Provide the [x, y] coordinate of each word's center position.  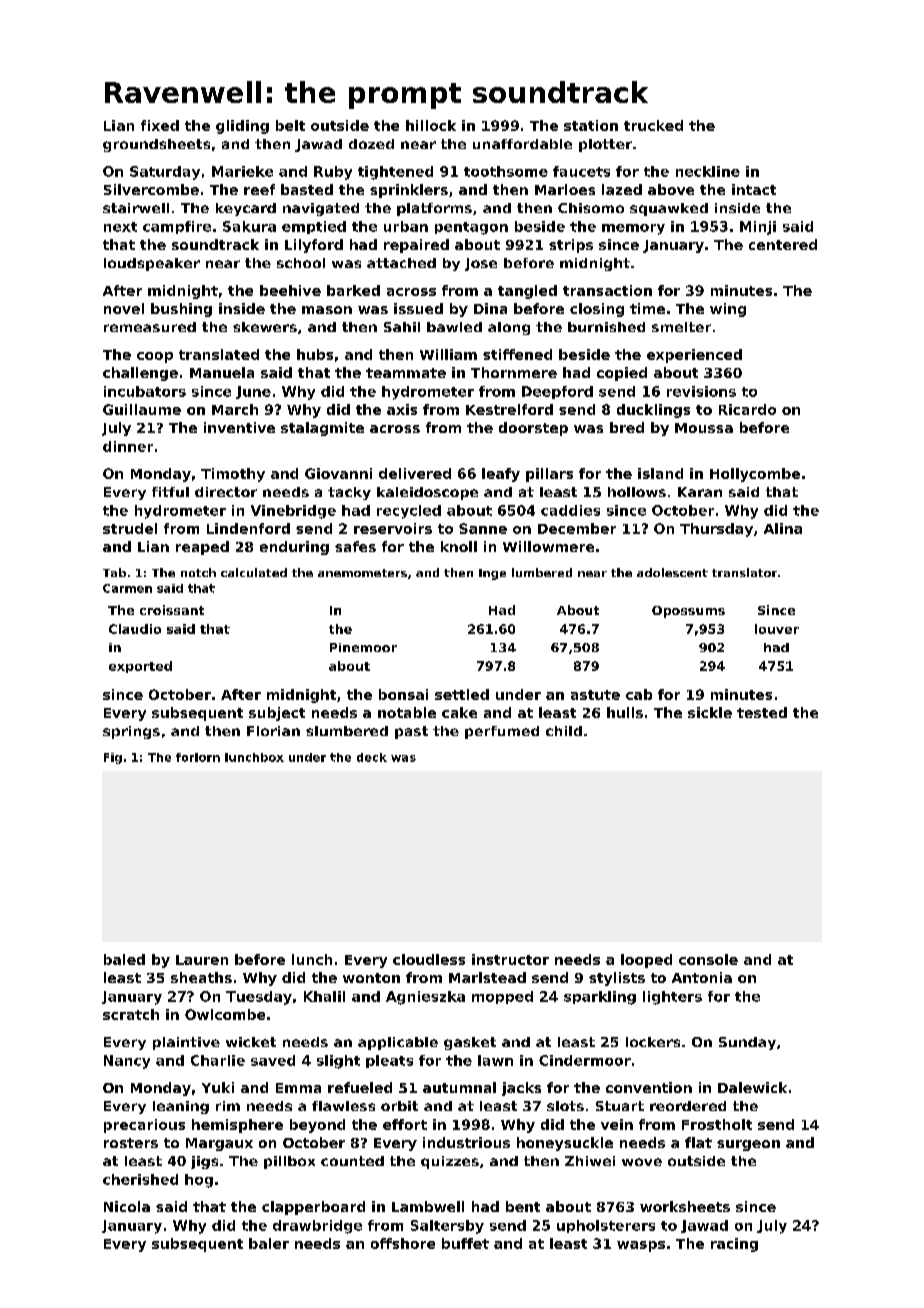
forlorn [198, 757]
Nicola [127, 1206]
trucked [653, 125]
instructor [510, 959]
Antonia [702, 977]
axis [402, 409]
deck [372, 757]
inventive [239, 427]
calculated [254, 572]
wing [728, 310]
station [591, 125]
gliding [242, 127]
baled [124, 959]
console [708, 959]
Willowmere [548, 546]
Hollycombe [755, 475]
